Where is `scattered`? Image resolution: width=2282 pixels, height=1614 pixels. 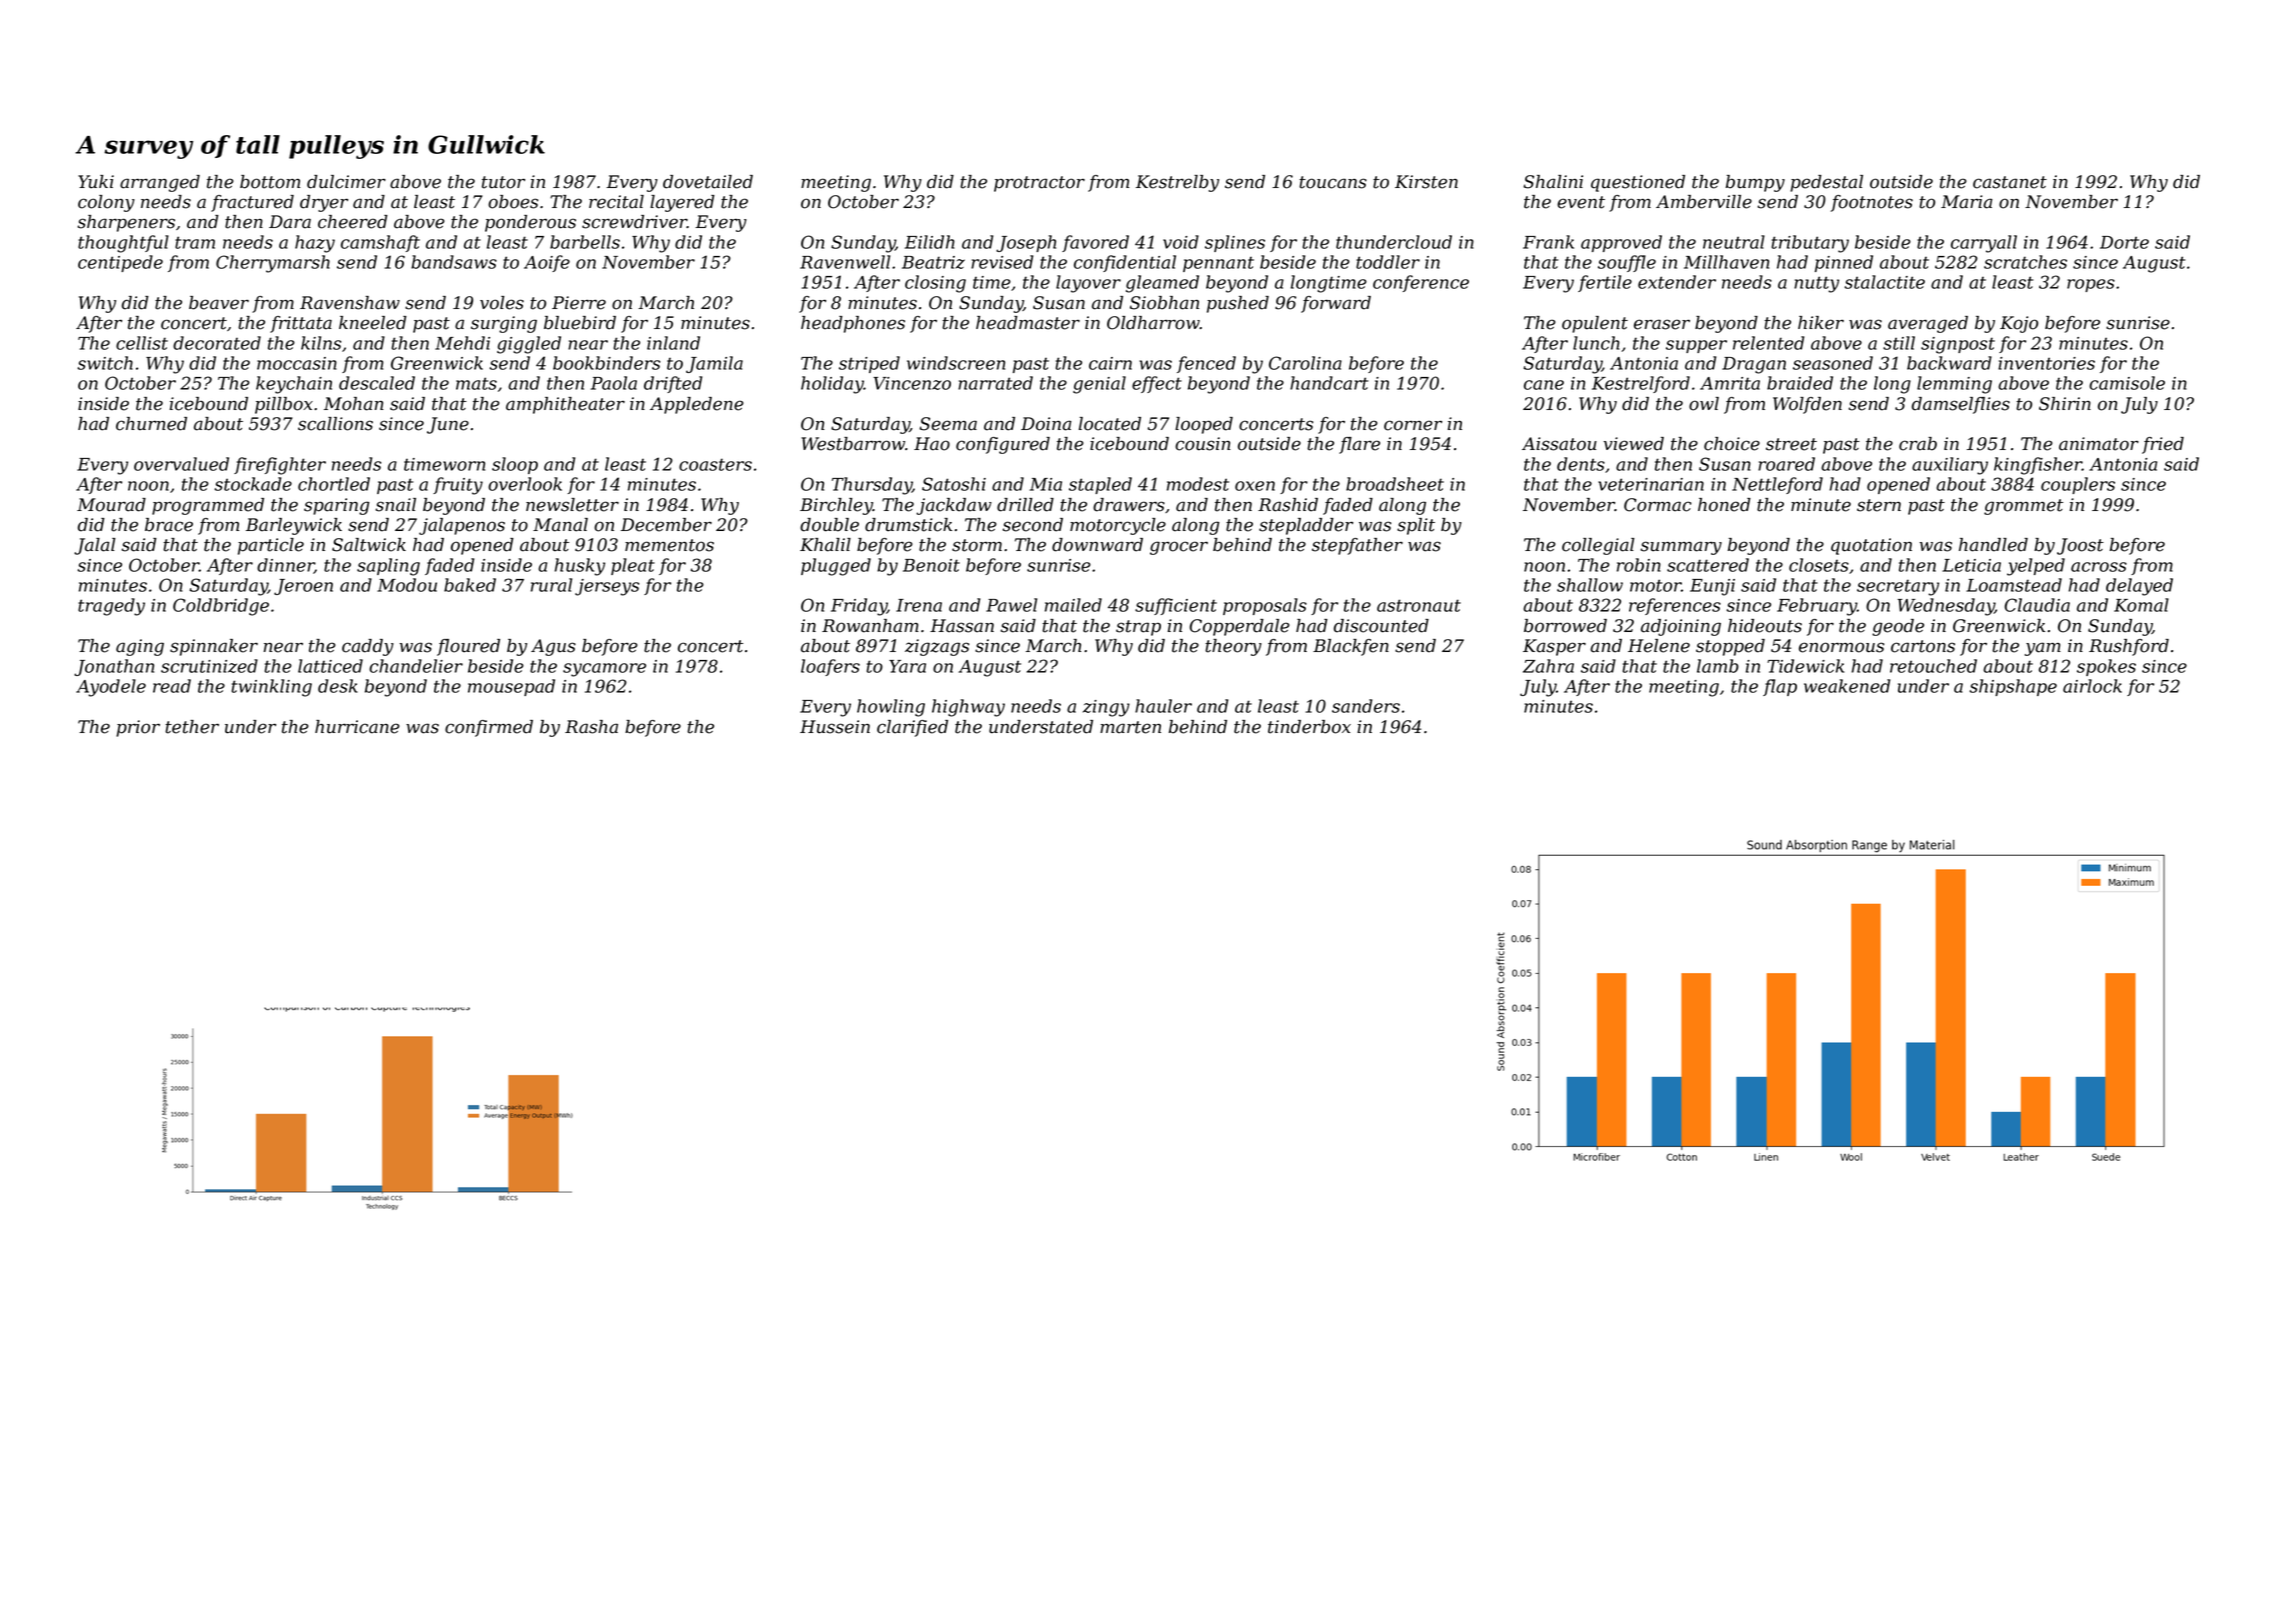
scattered is located at coordinates (1708, 565).
